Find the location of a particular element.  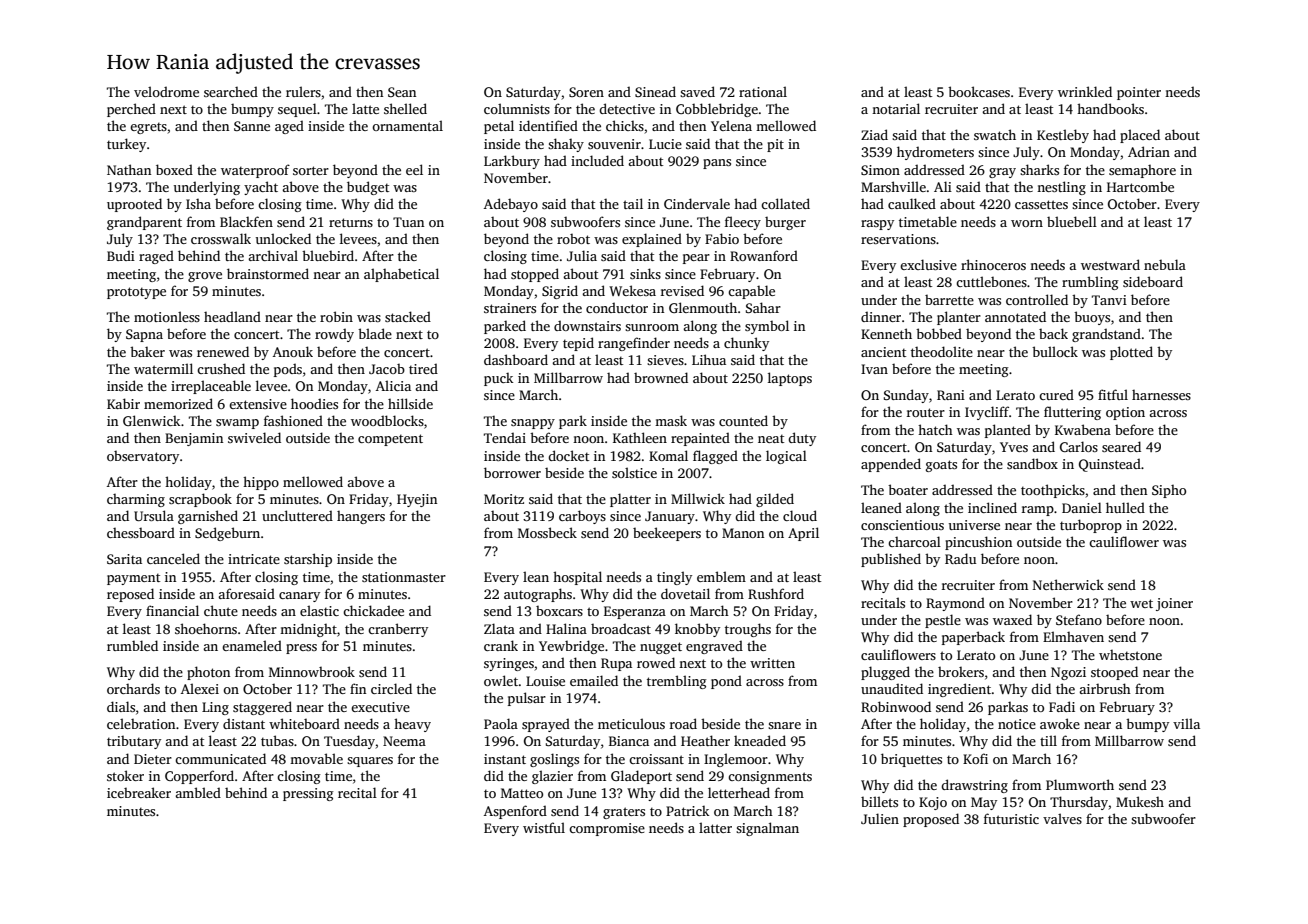

signalman is located at coordinates (767, 829).
